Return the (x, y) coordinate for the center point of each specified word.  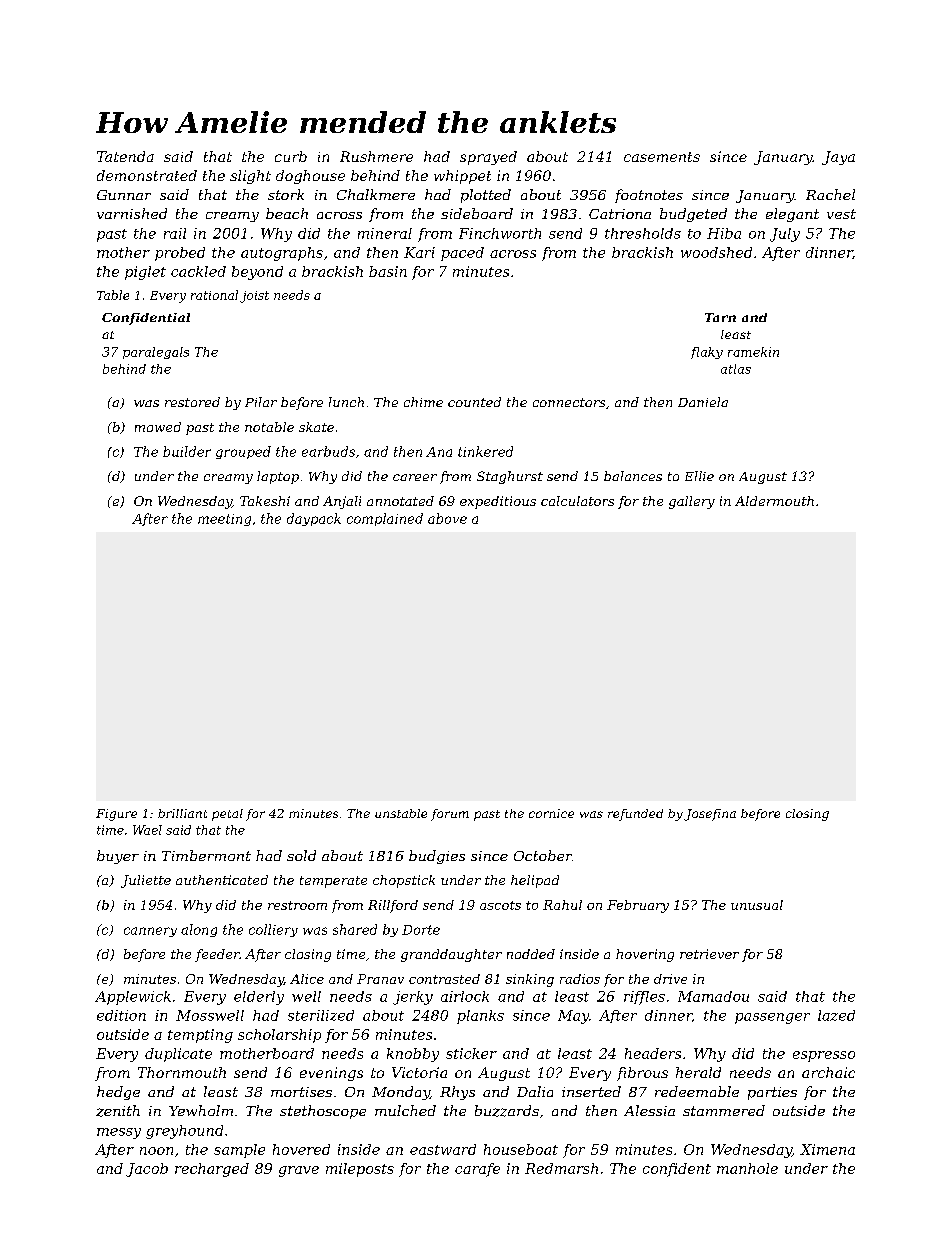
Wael (147, 830)
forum (450, 815)
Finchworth (500, 233)
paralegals (156, 353)
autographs (282, 254)
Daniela (703, 402)
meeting (224, 520)
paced (462, 254)
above (447, 518)
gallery (692, 502)
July (785, 235)
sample (239, 1151)
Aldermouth (774, 501)
